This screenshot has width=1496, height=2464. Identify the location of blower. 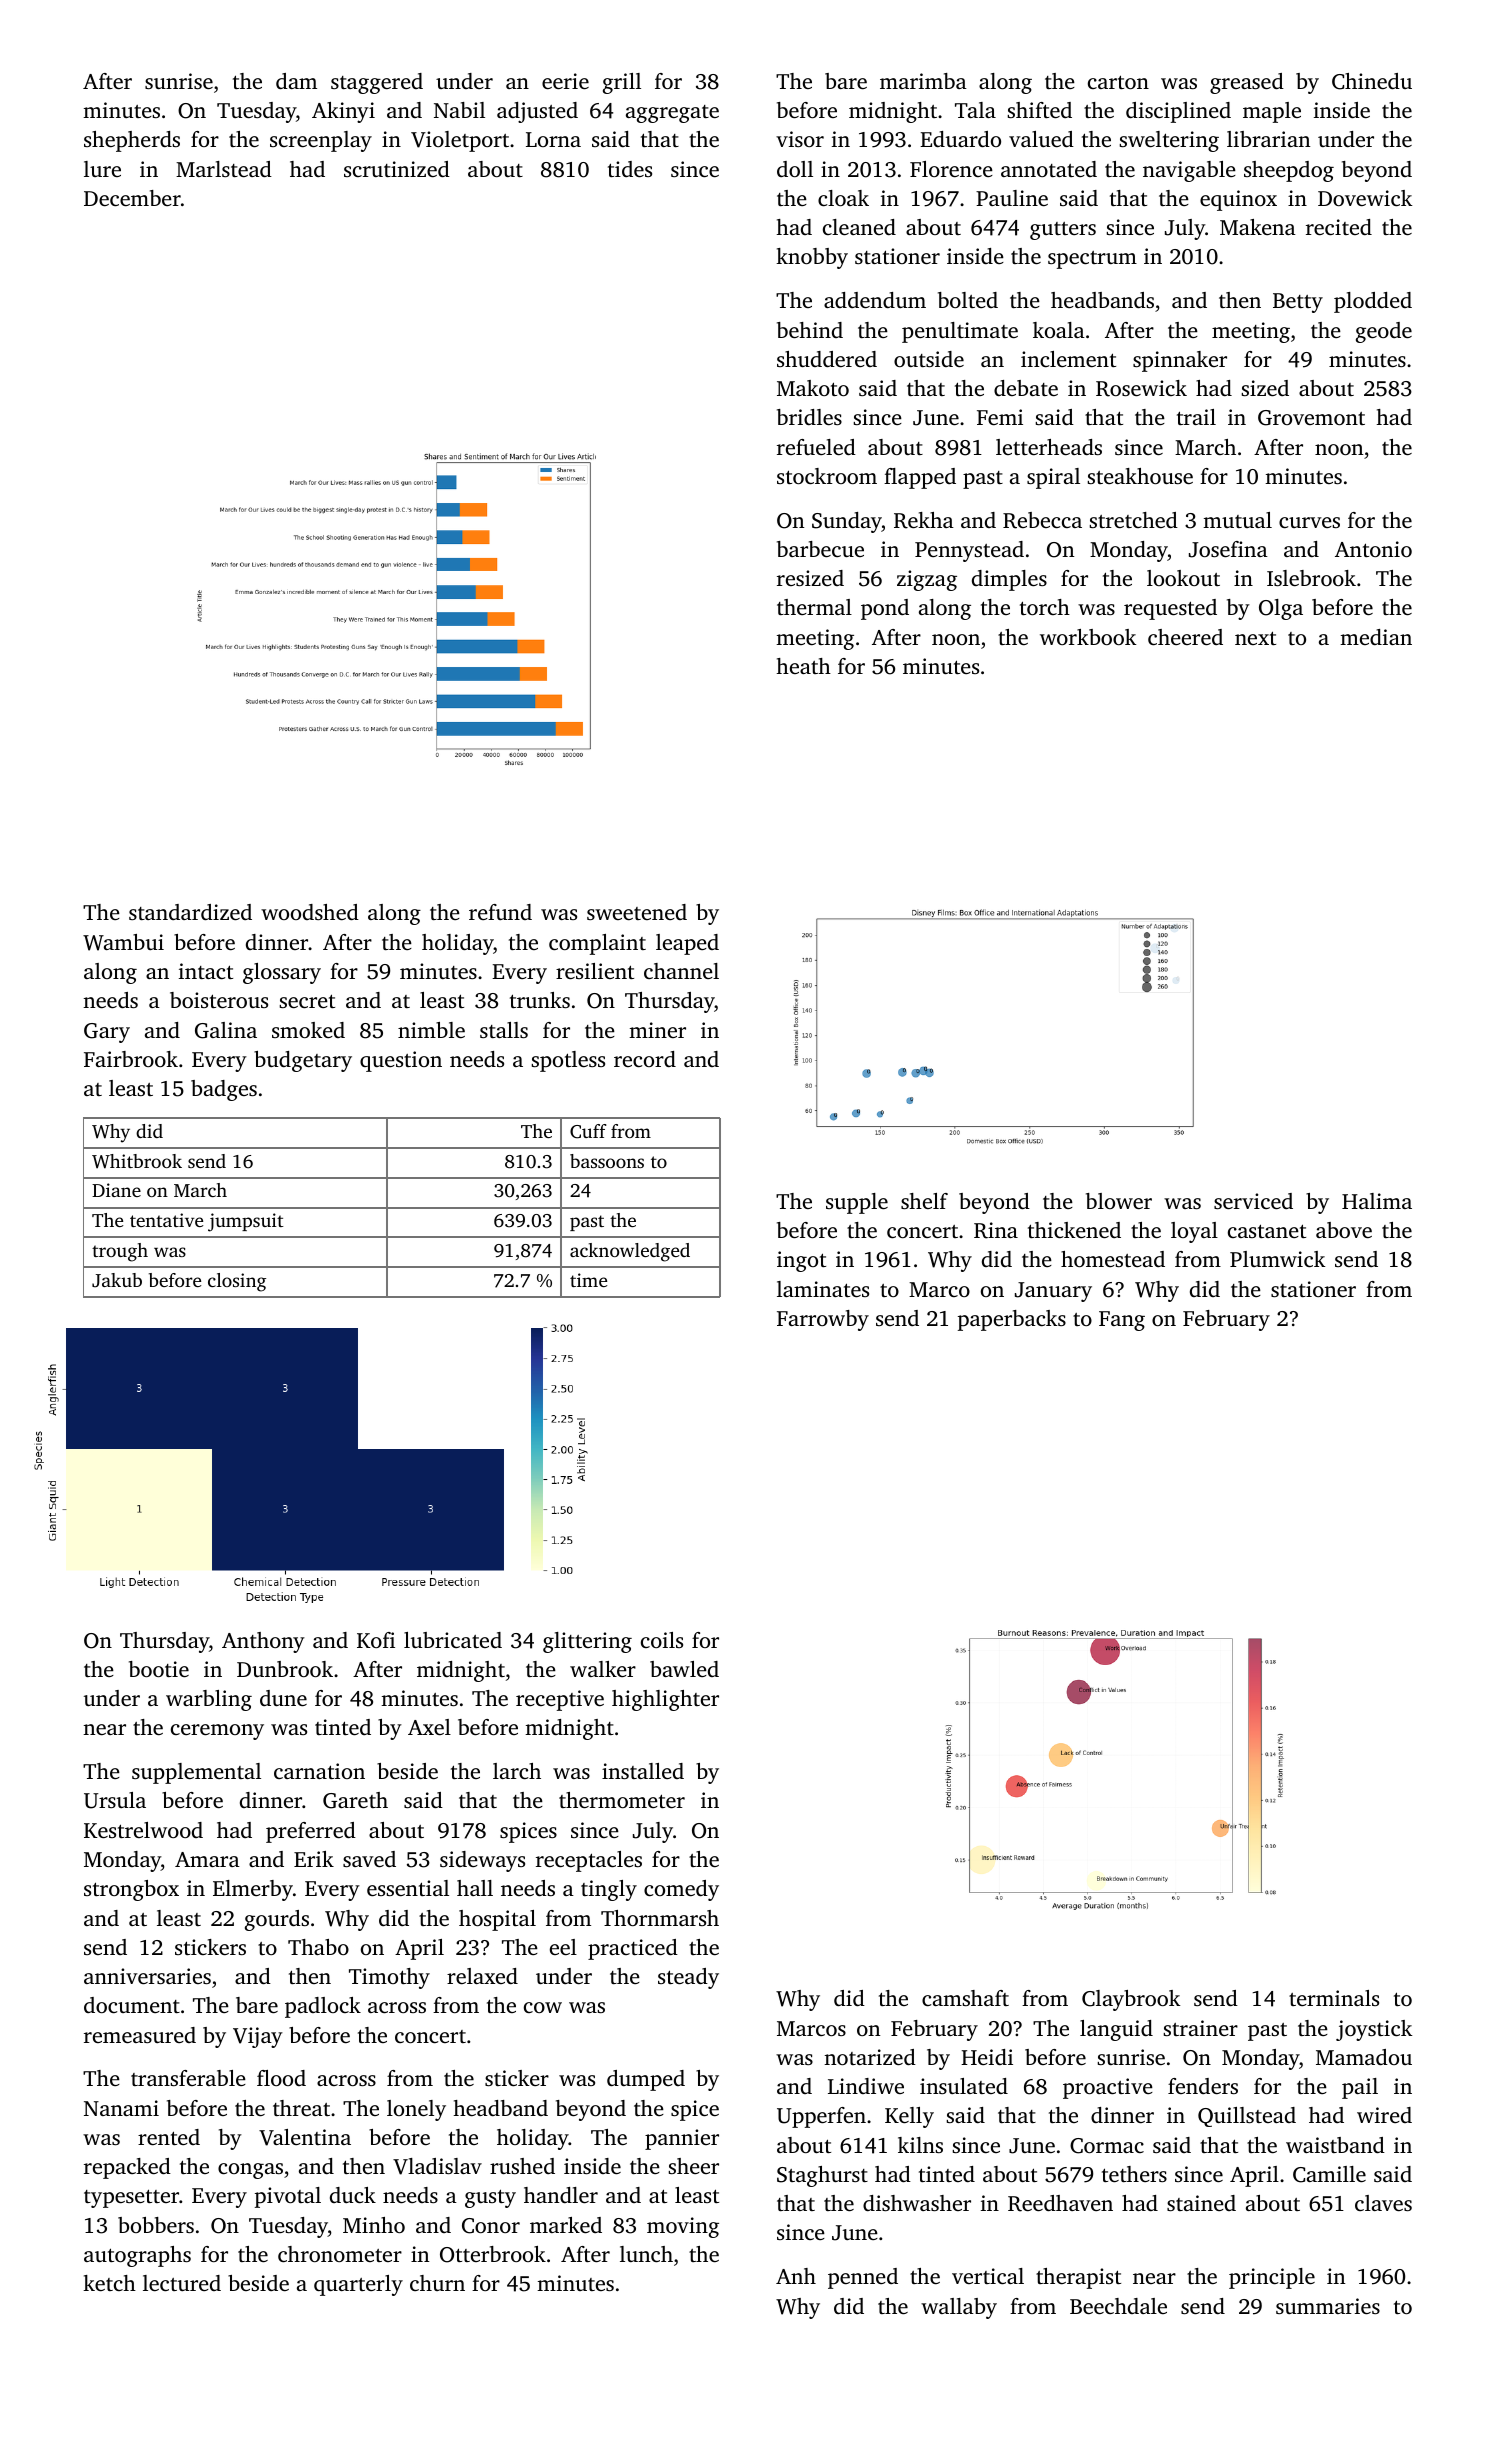
(1119, 1201).
